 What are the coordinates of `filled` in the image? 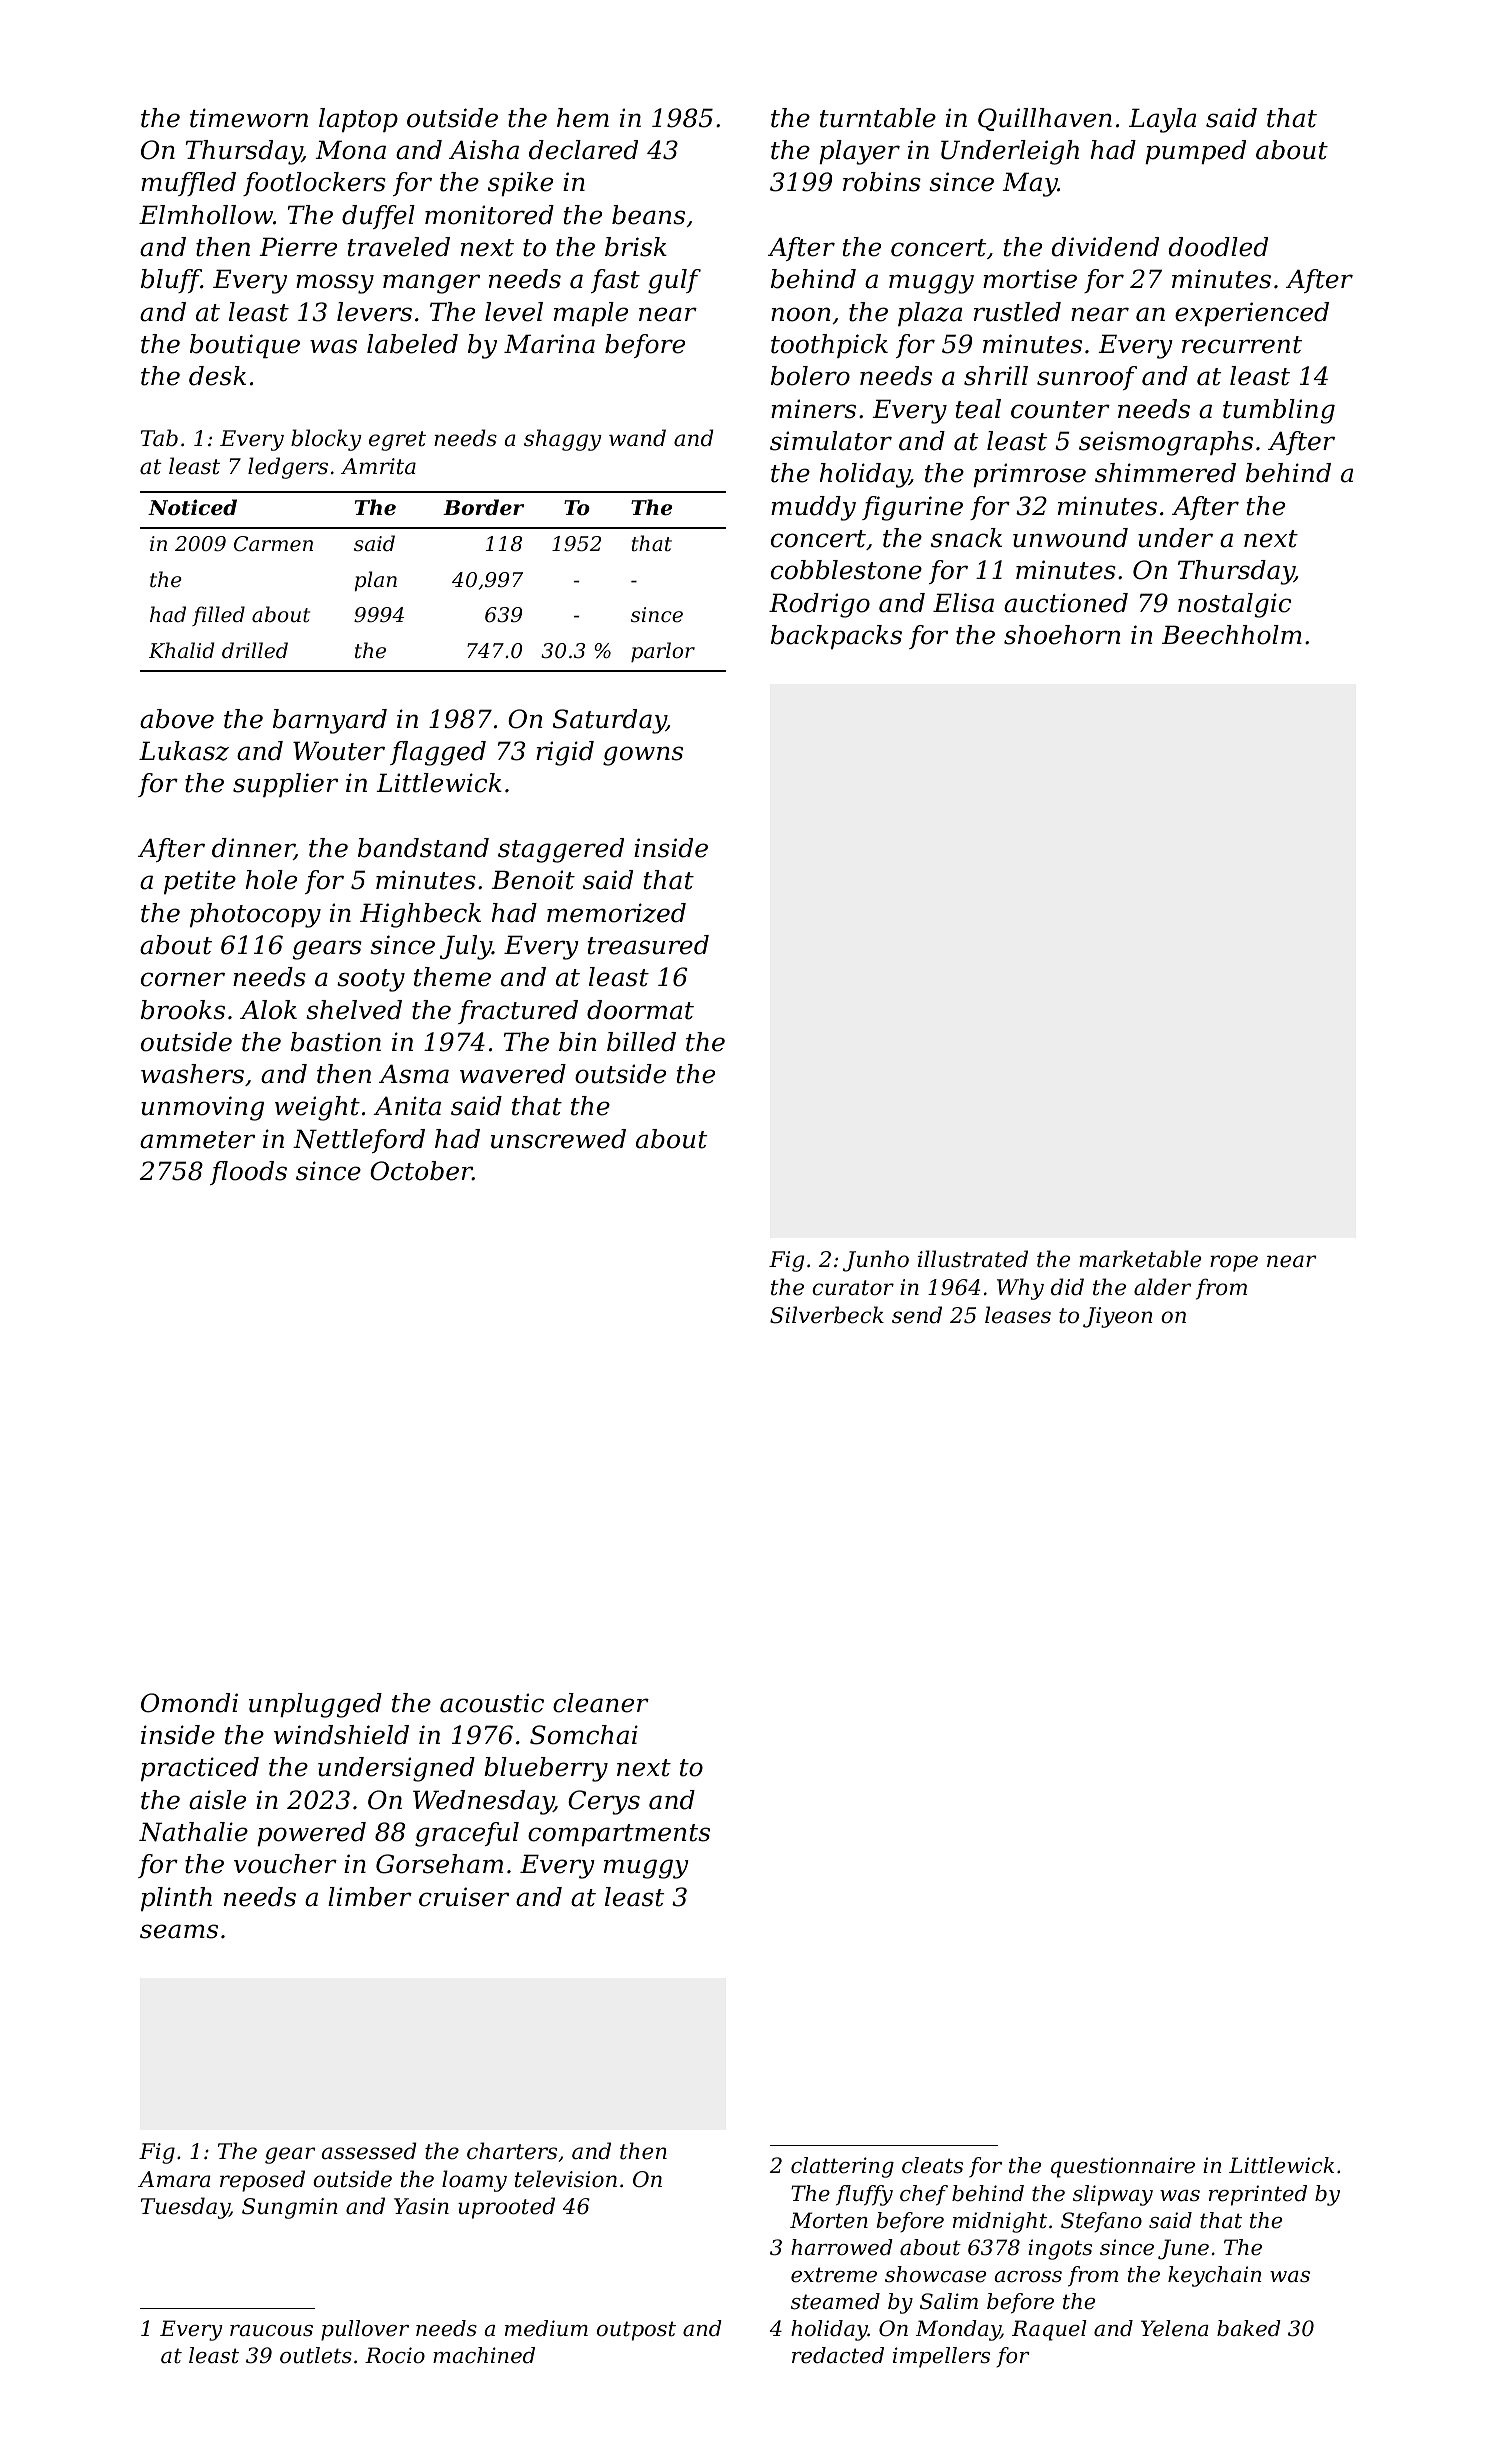 It's located at (218, 616).
